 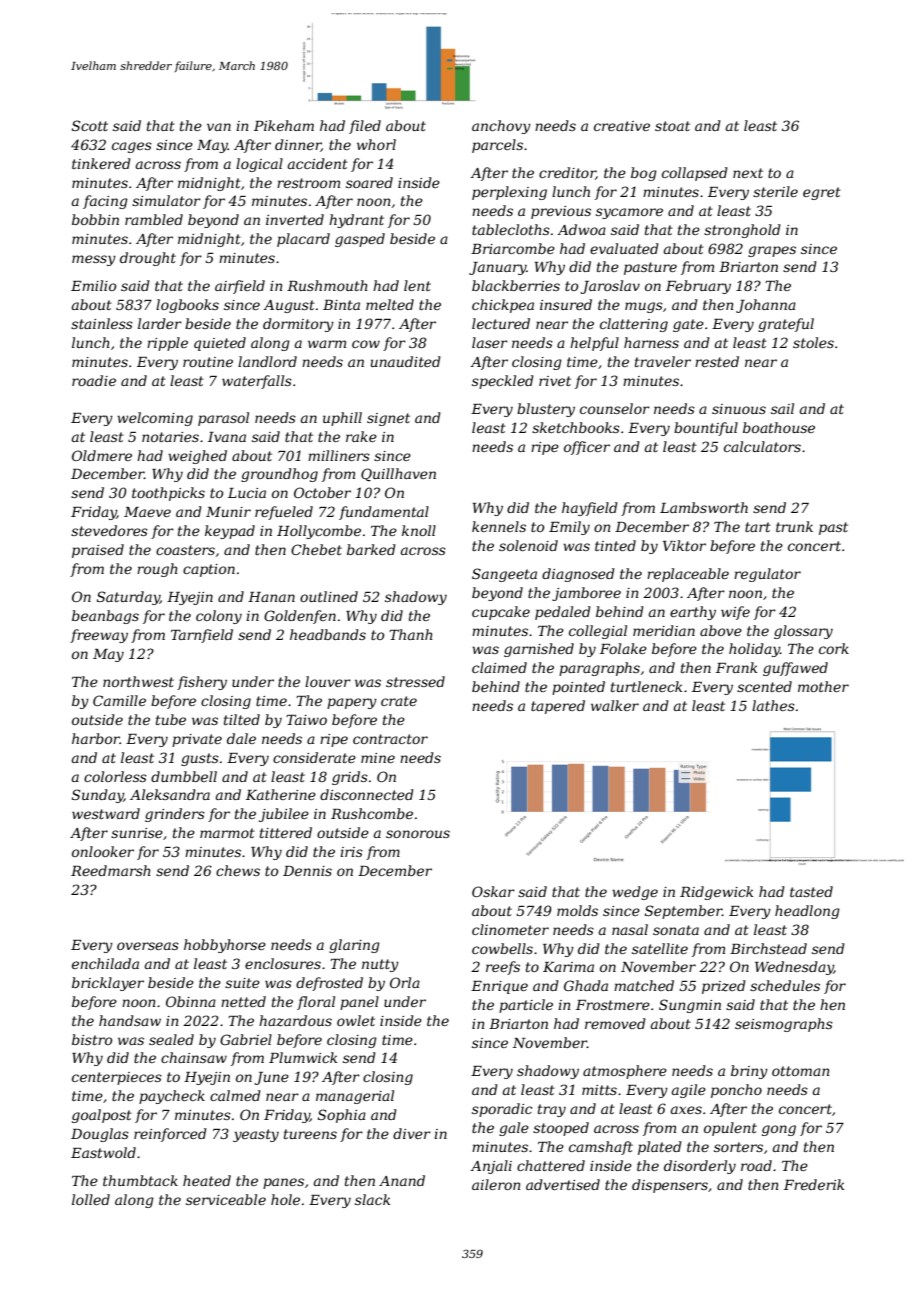 What do you see at coordinates (91, 1199) in the image?
I see `lolled` at bounding box center [91, 1199].
